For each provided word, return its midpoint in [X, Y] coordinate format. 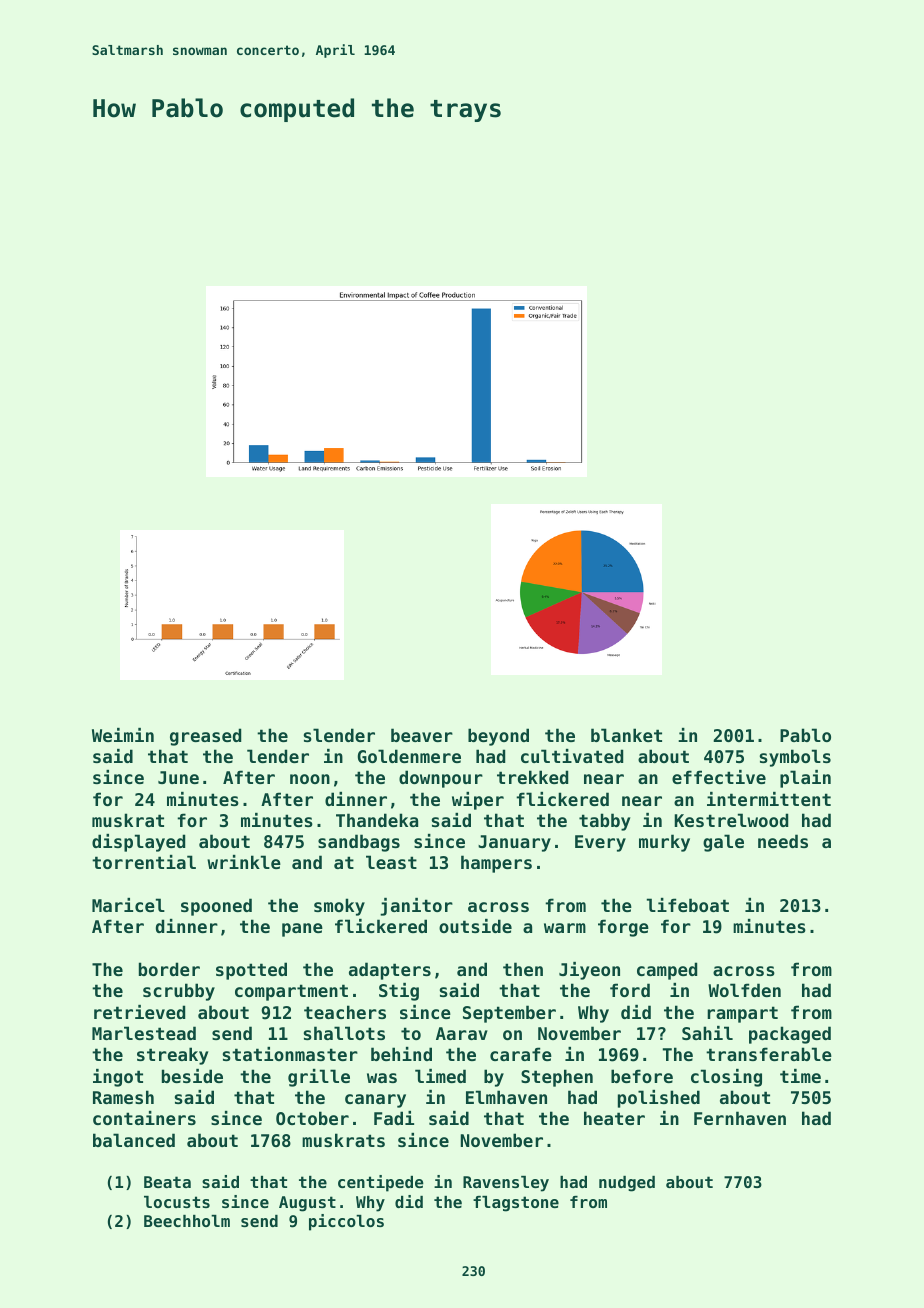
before [642, 1076]
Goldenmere [409, 756]
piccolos [346, 1222]
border [169, 969]
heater [614, 1118]
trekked [532, 777]
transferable [769, 1054]
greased [205, 737]
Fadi [394, 1118]
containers [144, 1118]
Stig [399, 992]
